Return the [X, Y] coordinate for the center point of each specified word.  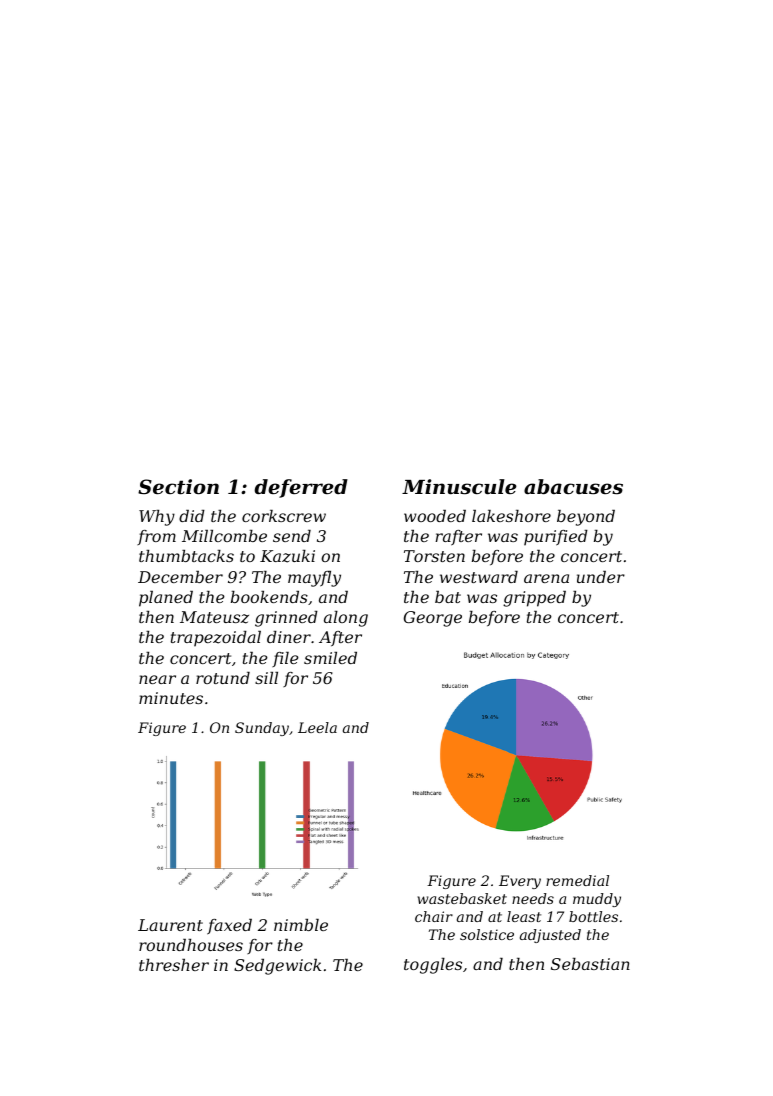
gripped [534, 599]
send [292, 536]
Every [520, 882]
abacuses [573, 487]
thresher [174, 965]
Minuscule [459, 487]
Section [178, 487]
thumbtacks [186, 556]
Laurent [170, 925]
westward [479, 577]
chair [434, 916]
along [346, 619]
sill [266, 678]
